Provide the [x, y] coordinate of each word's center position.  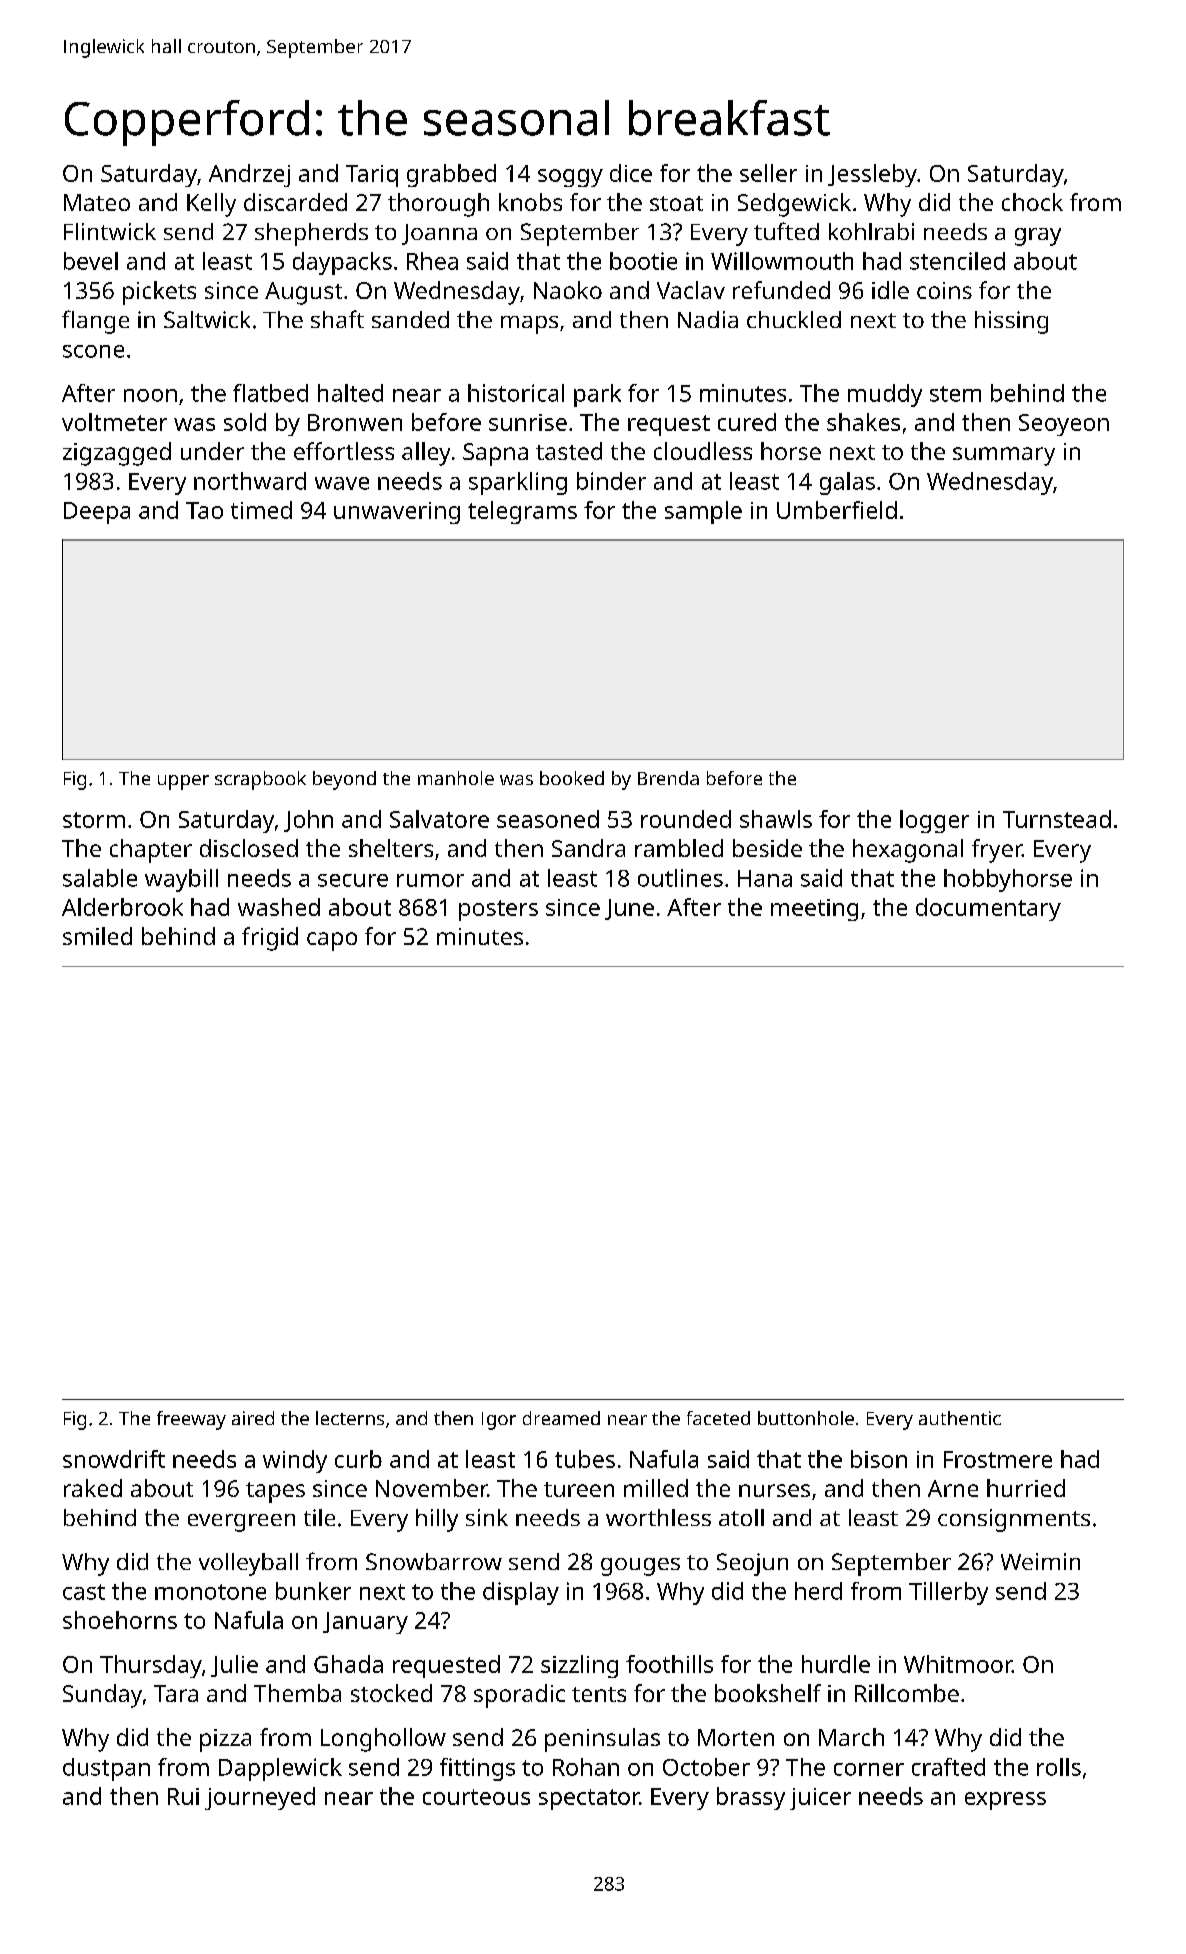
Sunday [102, 1696]
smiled [97, 936]
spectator [589, 1799]
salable [100, 878]
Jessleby [872, 175]
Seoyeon [1064, 425]
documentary [988, 909]
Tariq [372, 176]
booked [572, 778]
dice [631, 173]
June [629, 909]
